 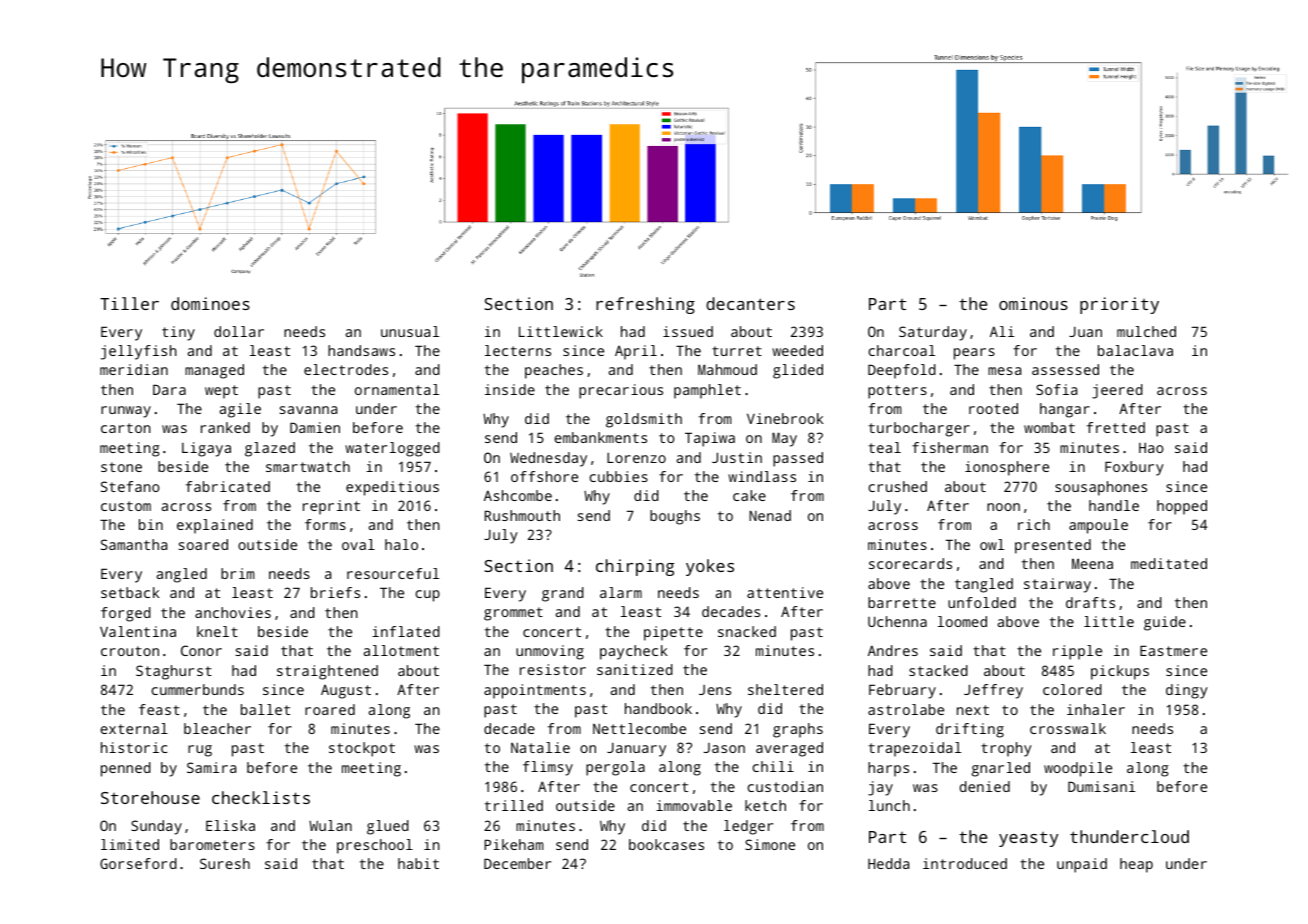 What do you see at coordinates (1165, 623) in the screenshot?
I see `guide` at bounding box center [1165, 623].
